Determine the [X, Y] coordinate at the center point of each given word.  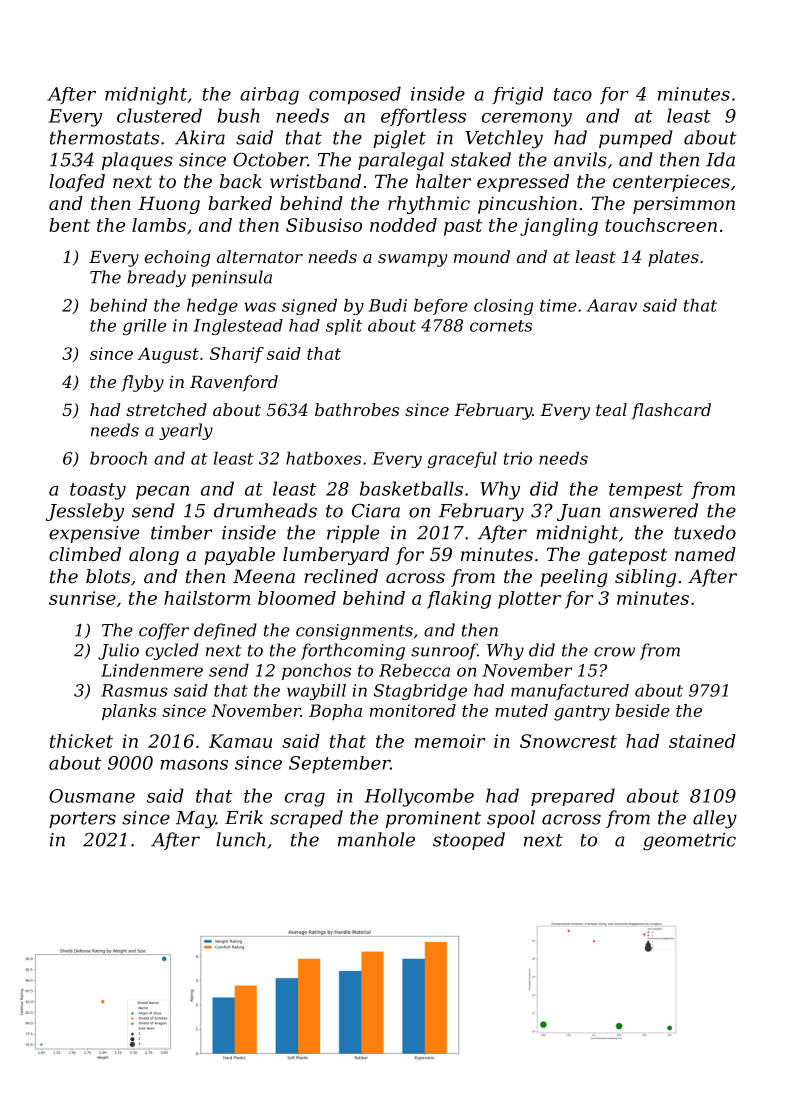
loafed [77, 183]
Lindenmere [152, 670]
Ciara [376, 511]
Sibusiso [324, 225]
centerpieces [671, 183]
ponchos [316, 672]
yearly [186, 431]
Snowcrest [568, 741]
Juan [579, 512]
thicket [81, 741]
